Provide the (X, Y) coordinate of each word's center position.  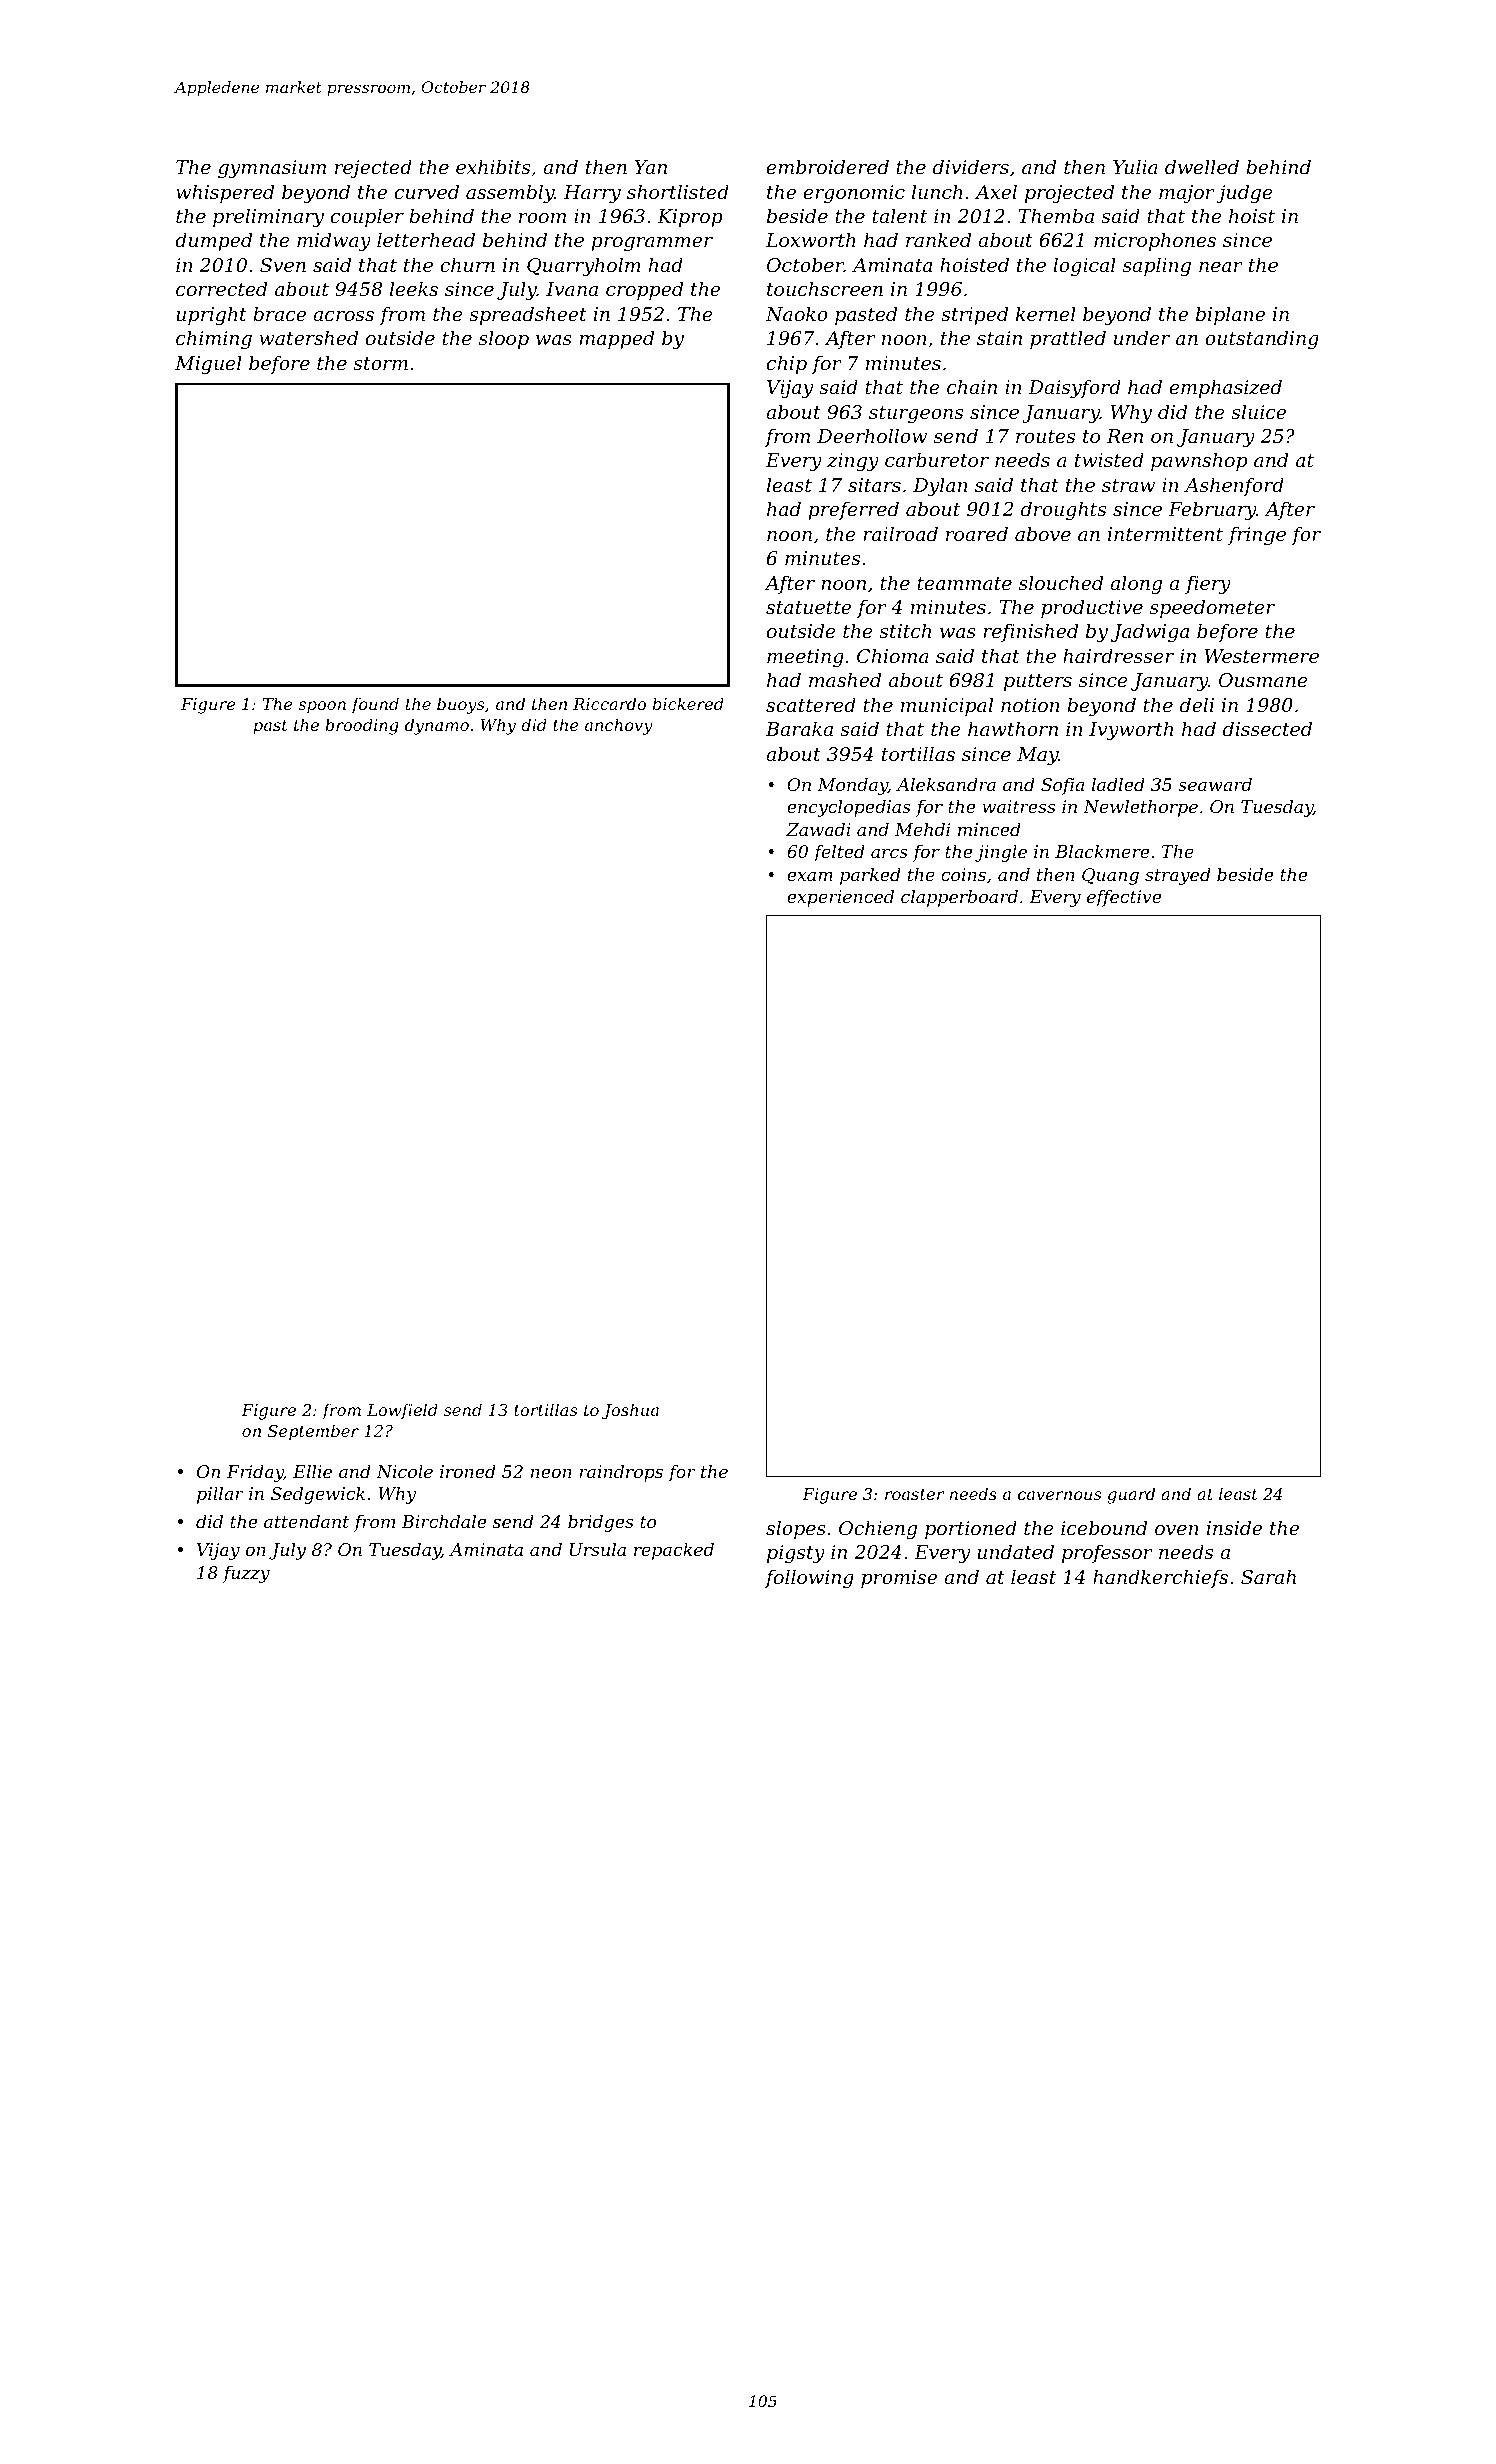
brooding (362, 726)
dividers (971, 166)
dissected (1267, 728)
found (375, 705)
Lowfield (402, 1411)
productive (1092, 608)
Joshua (630, 1411)
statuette (808, 607)
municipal (947, 706)
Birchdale (444, 1521)
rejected (373, 168)
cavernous (1059, 1495)
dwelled (1202, 166)
